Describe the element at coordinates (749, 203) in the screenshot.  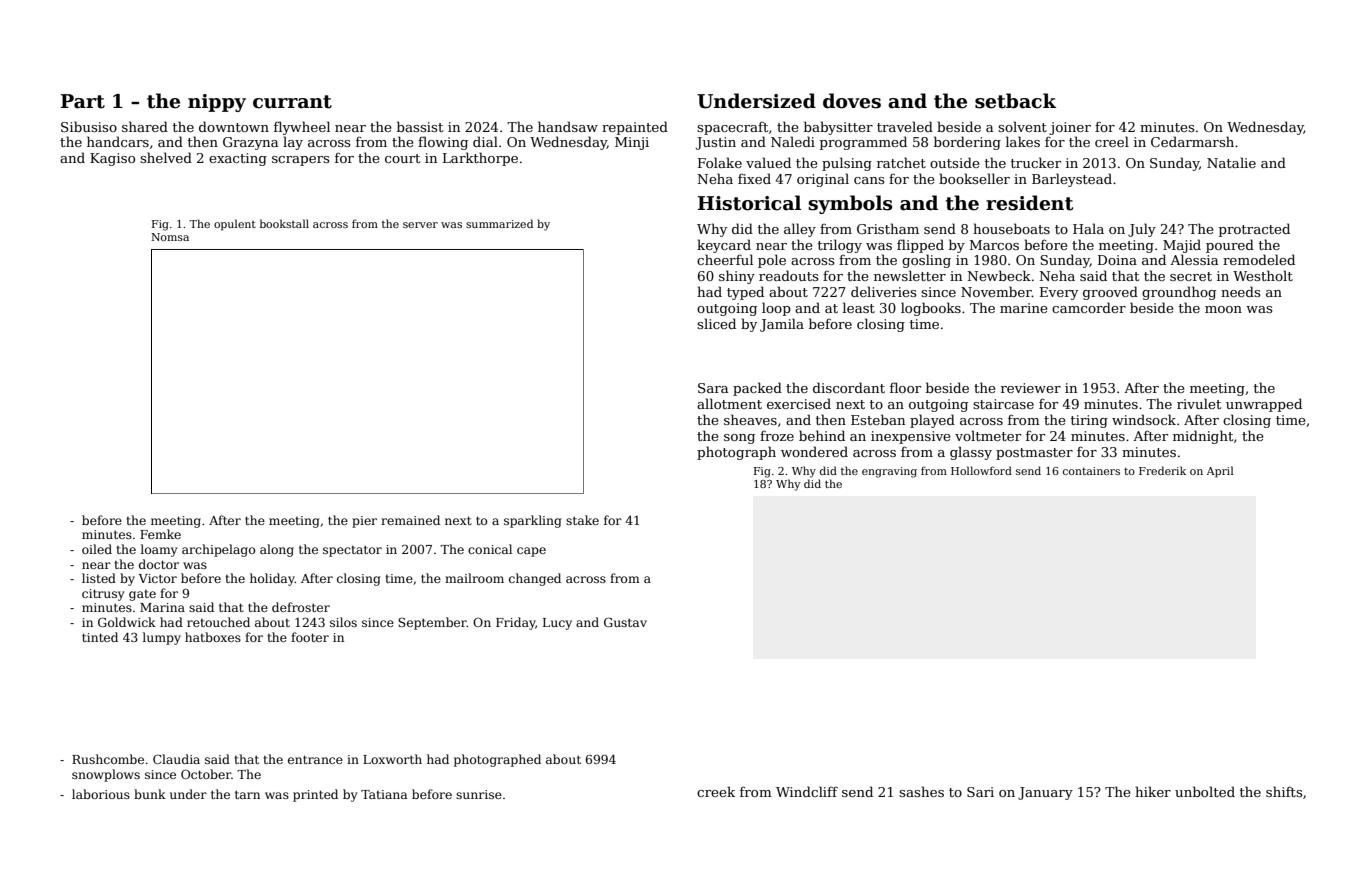
I see `Historical` at that location.
